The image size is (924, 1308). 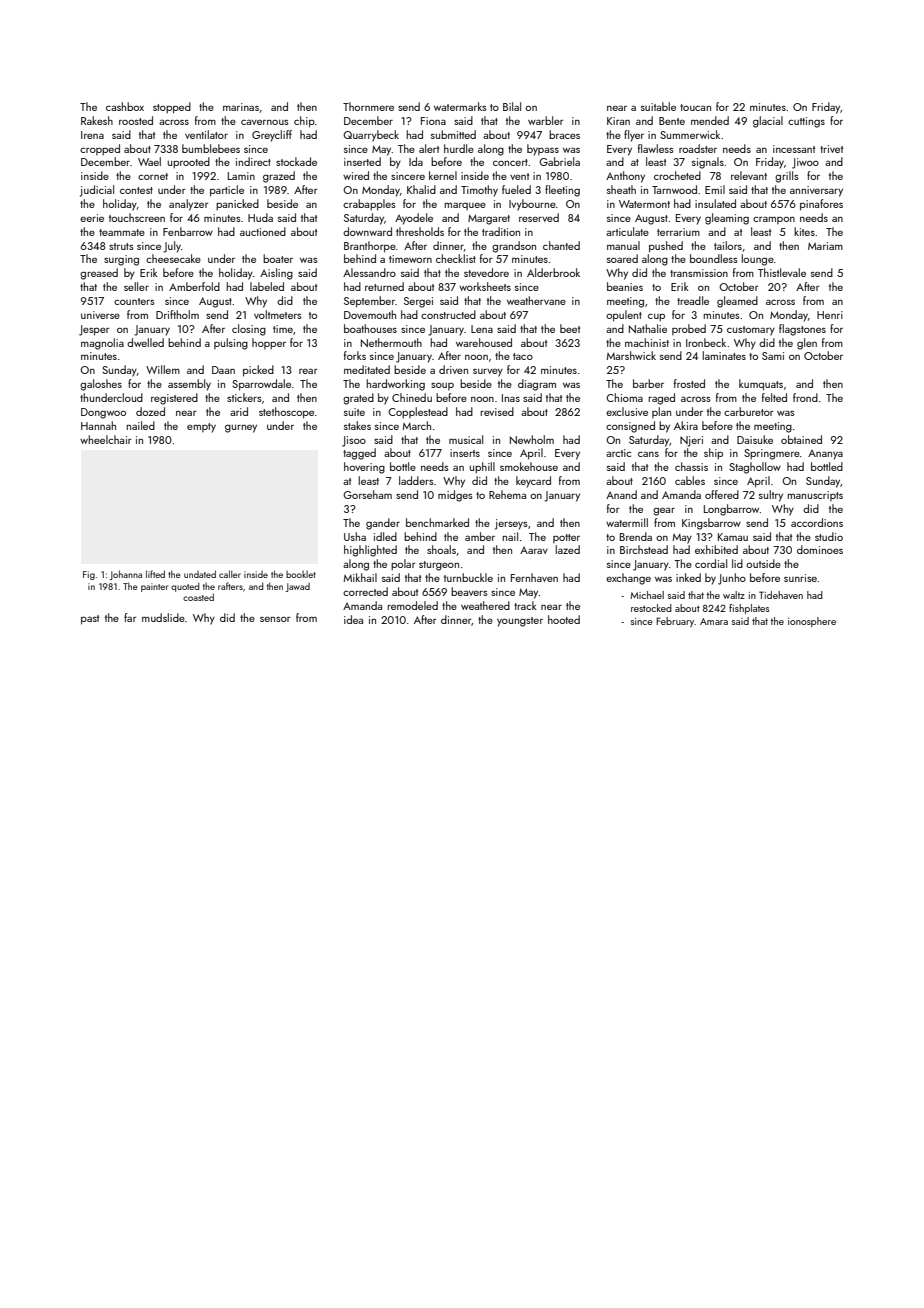 I want to click on past, so click(x=90, y=620).
